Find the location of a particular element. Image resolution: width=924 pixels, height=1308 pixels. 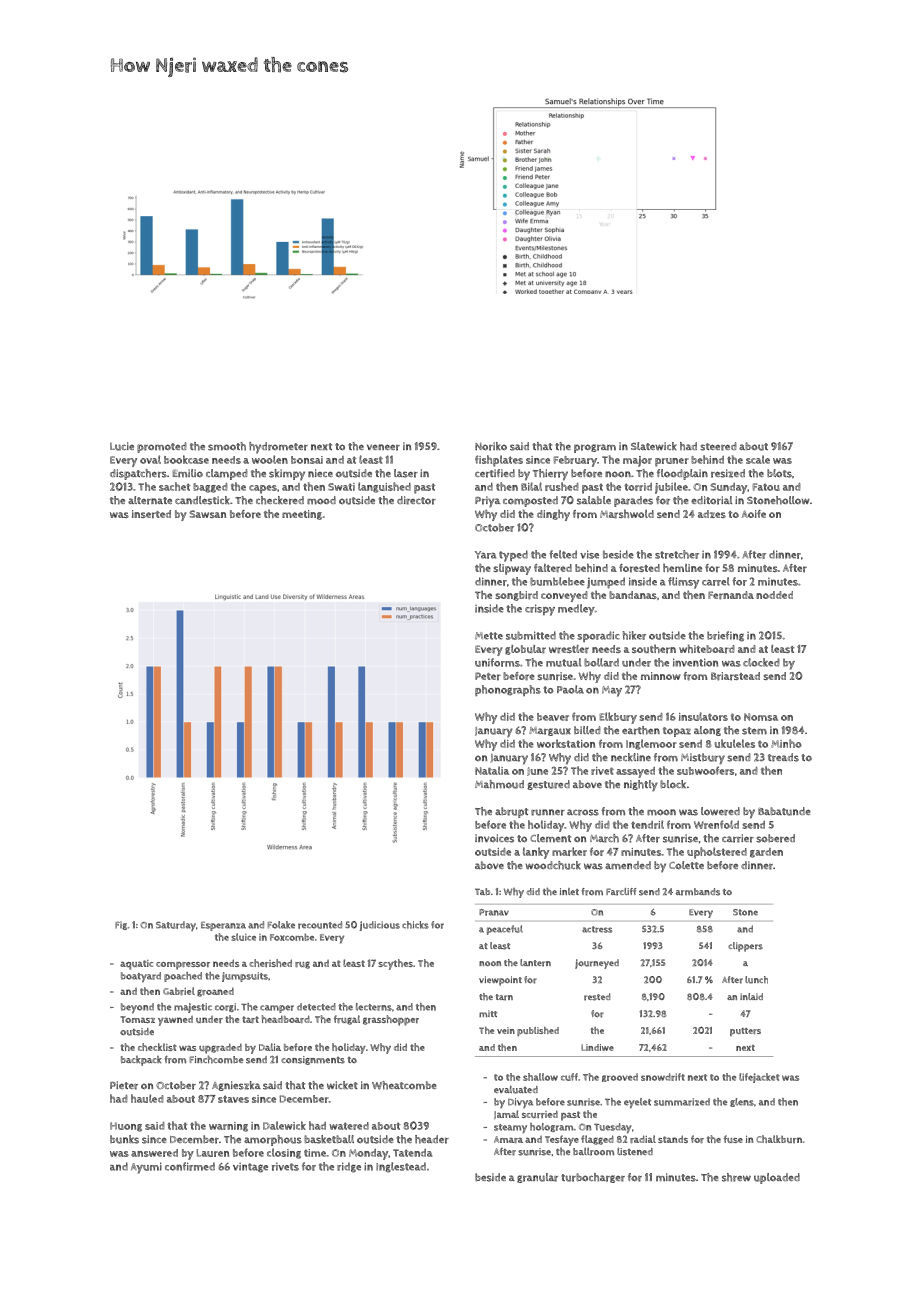

Folake is located at coordinates (281, 925).
